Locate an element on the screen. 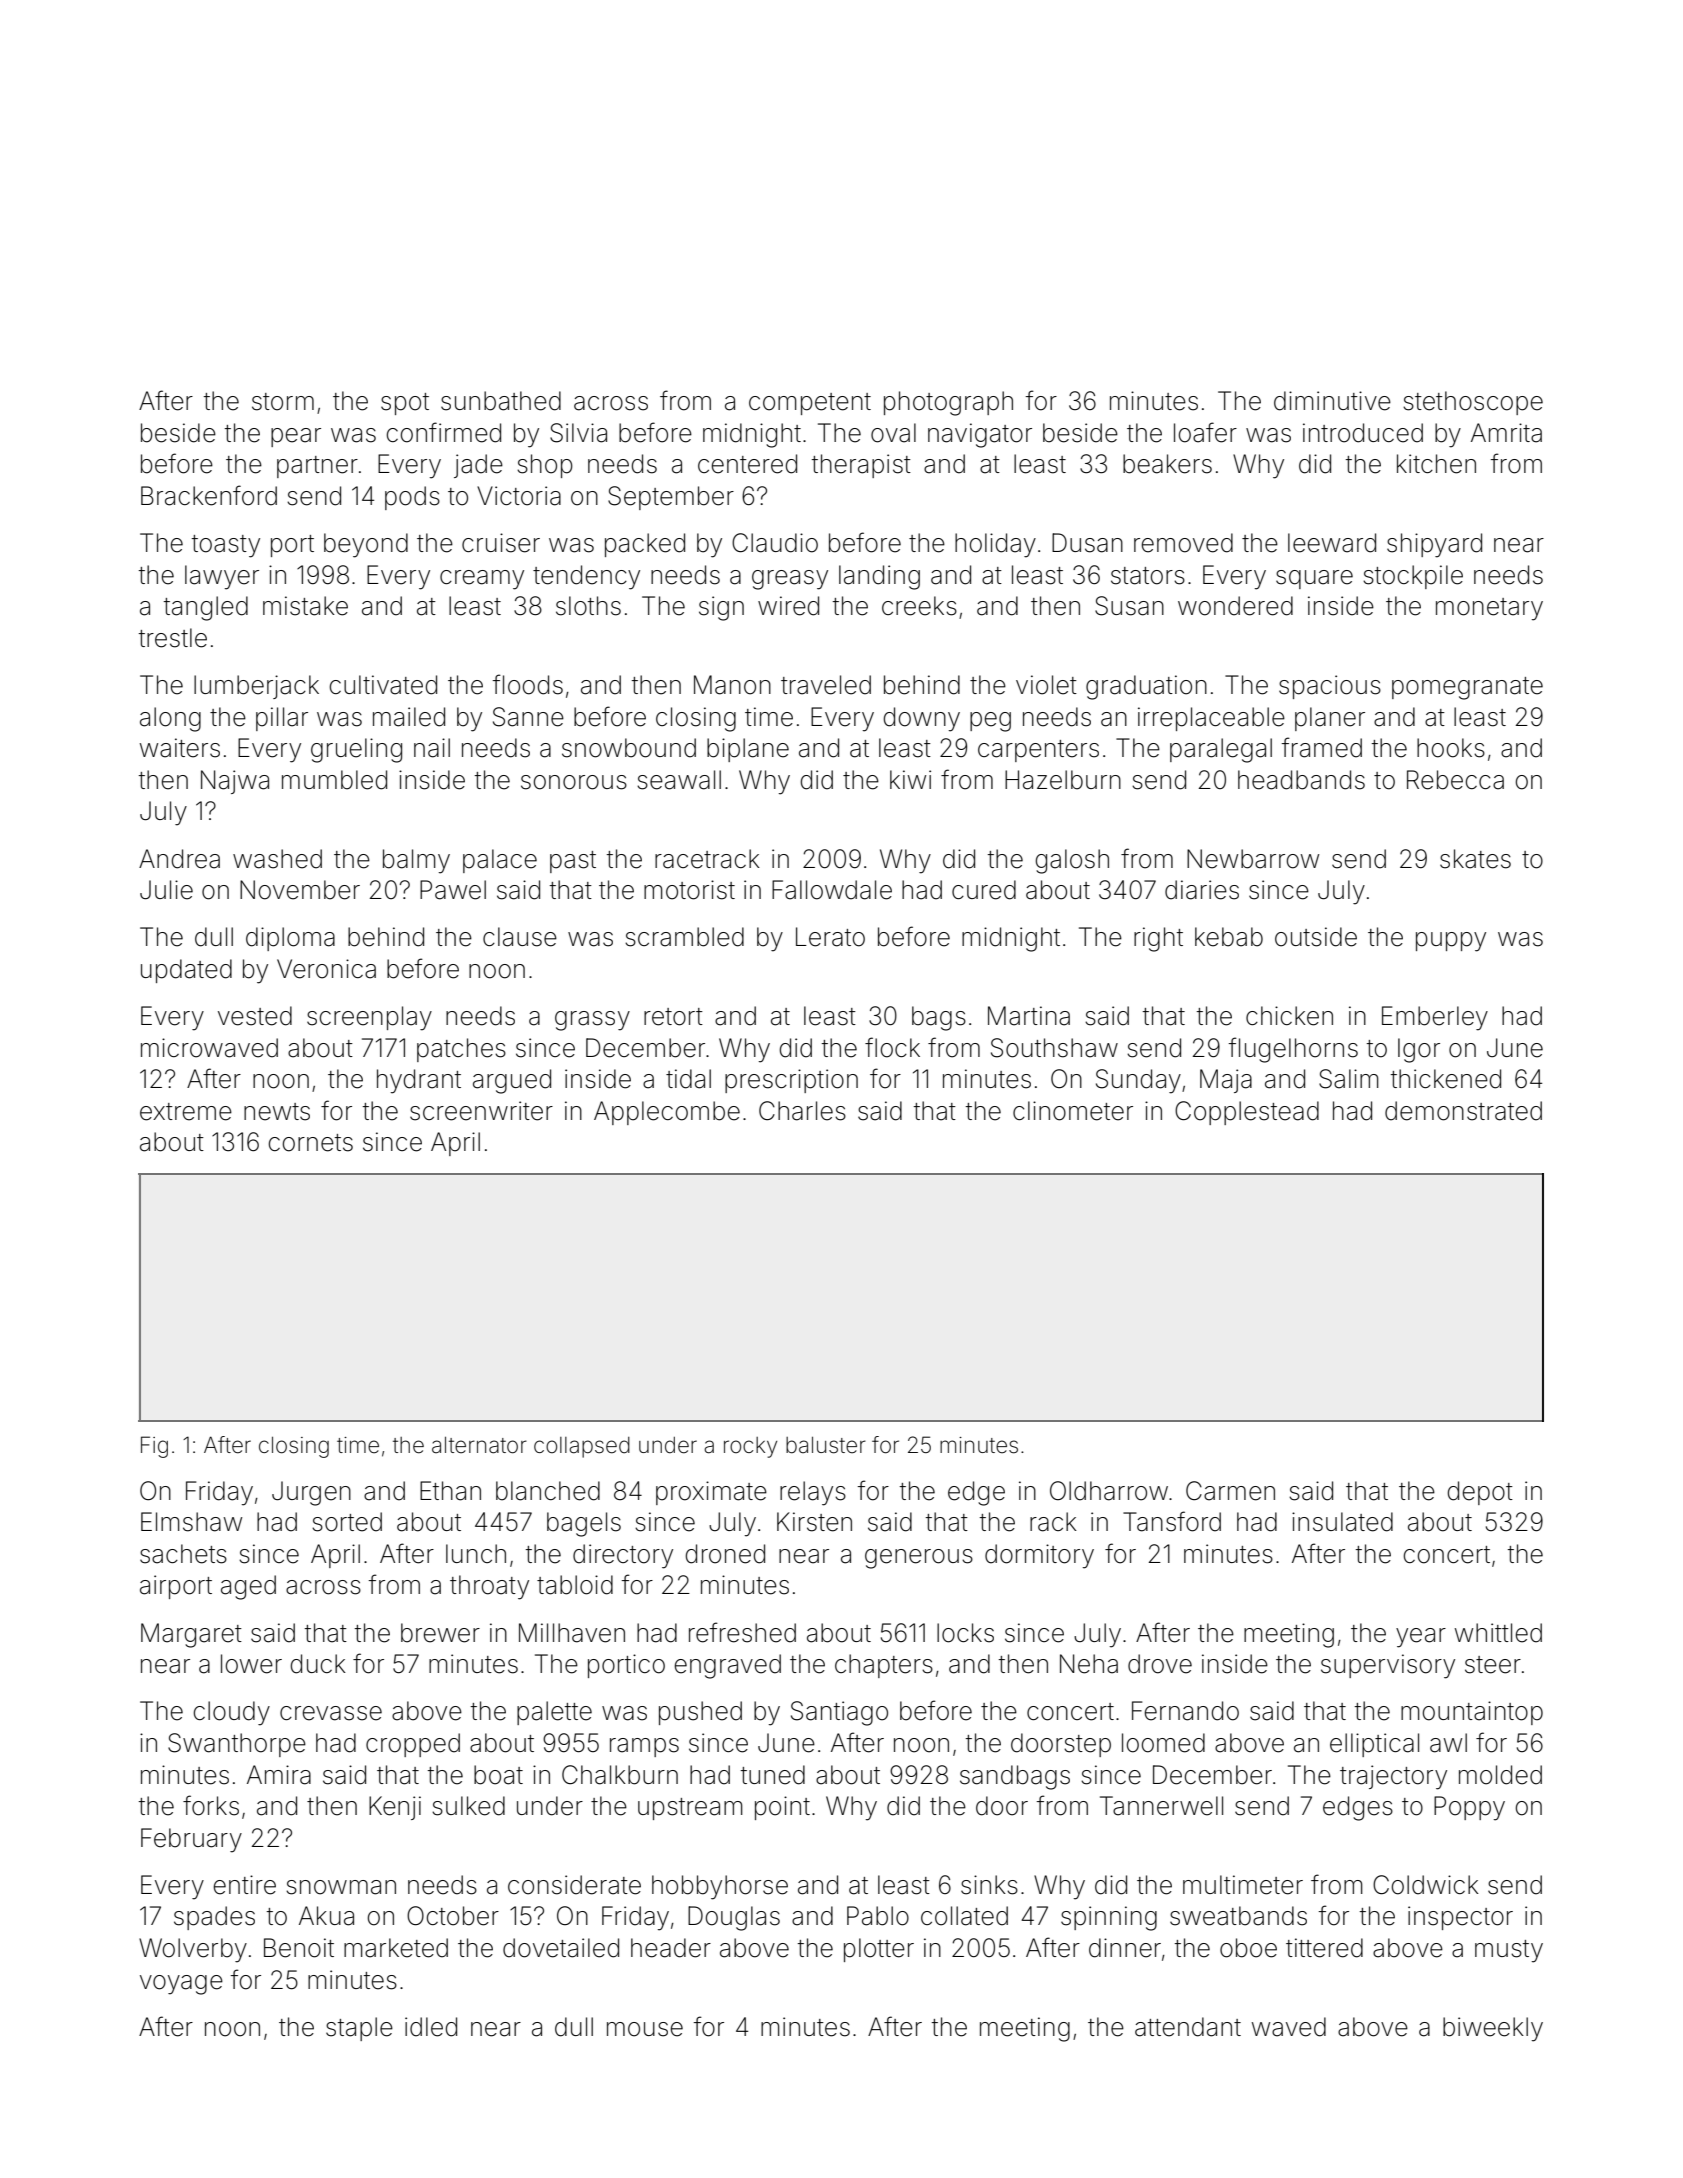 The height and width of the screenshot is (2178, 1683). creamy is located at coordinates (482, 580).
